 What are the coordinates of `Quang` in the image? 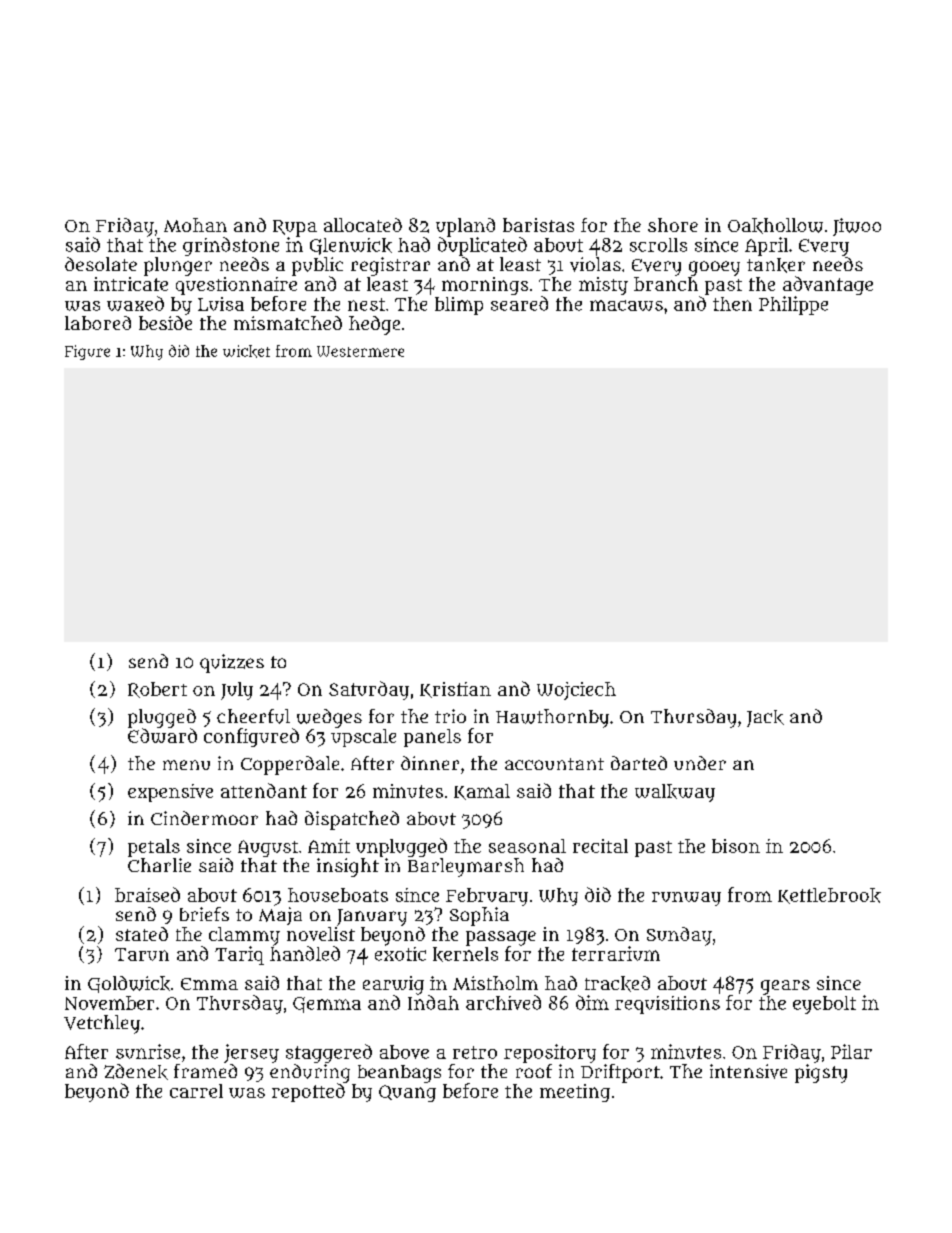 It's located at (407, 1093).
